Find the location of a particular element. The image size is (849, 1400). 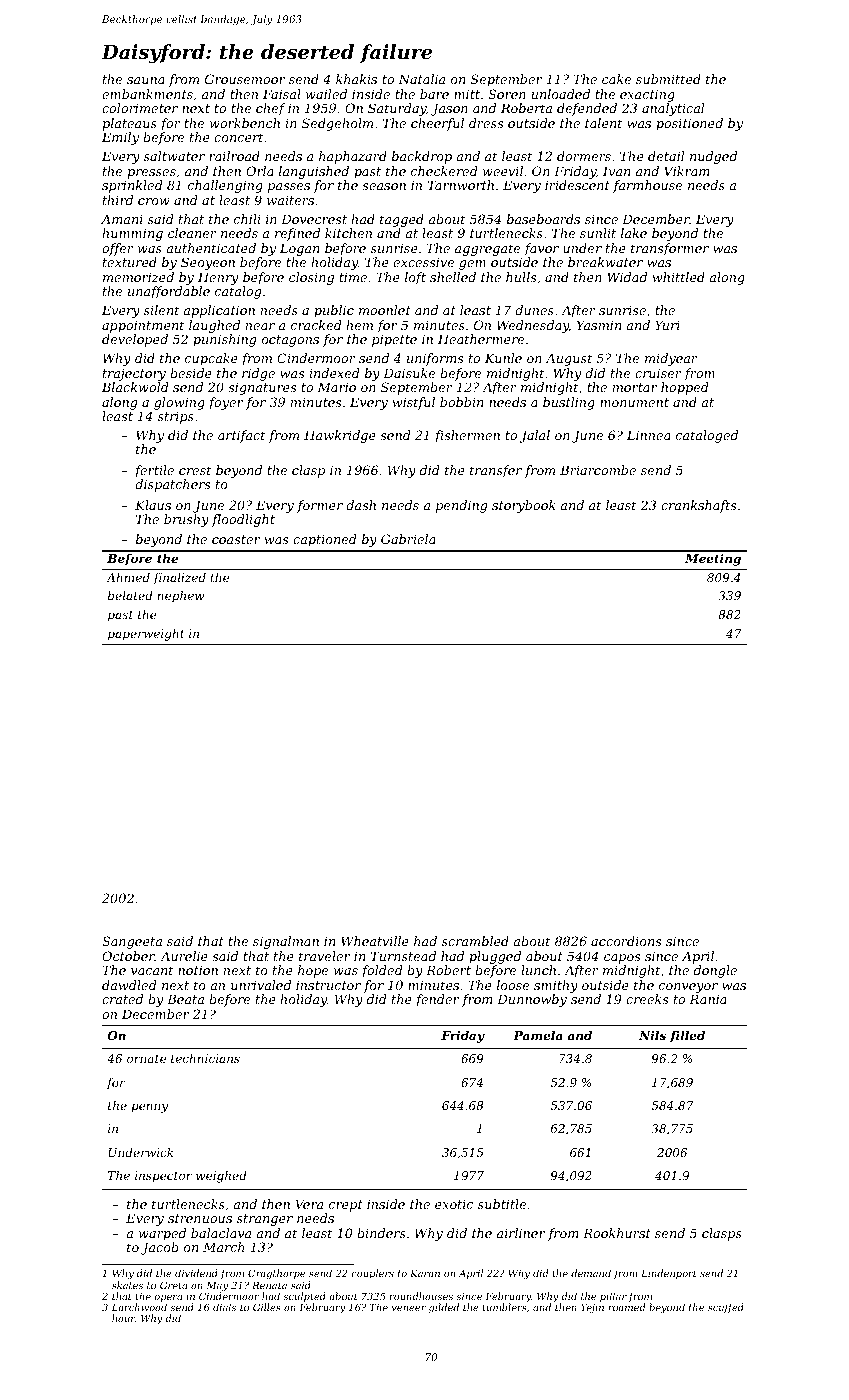

waiters is located at coordinates (290, 200).
